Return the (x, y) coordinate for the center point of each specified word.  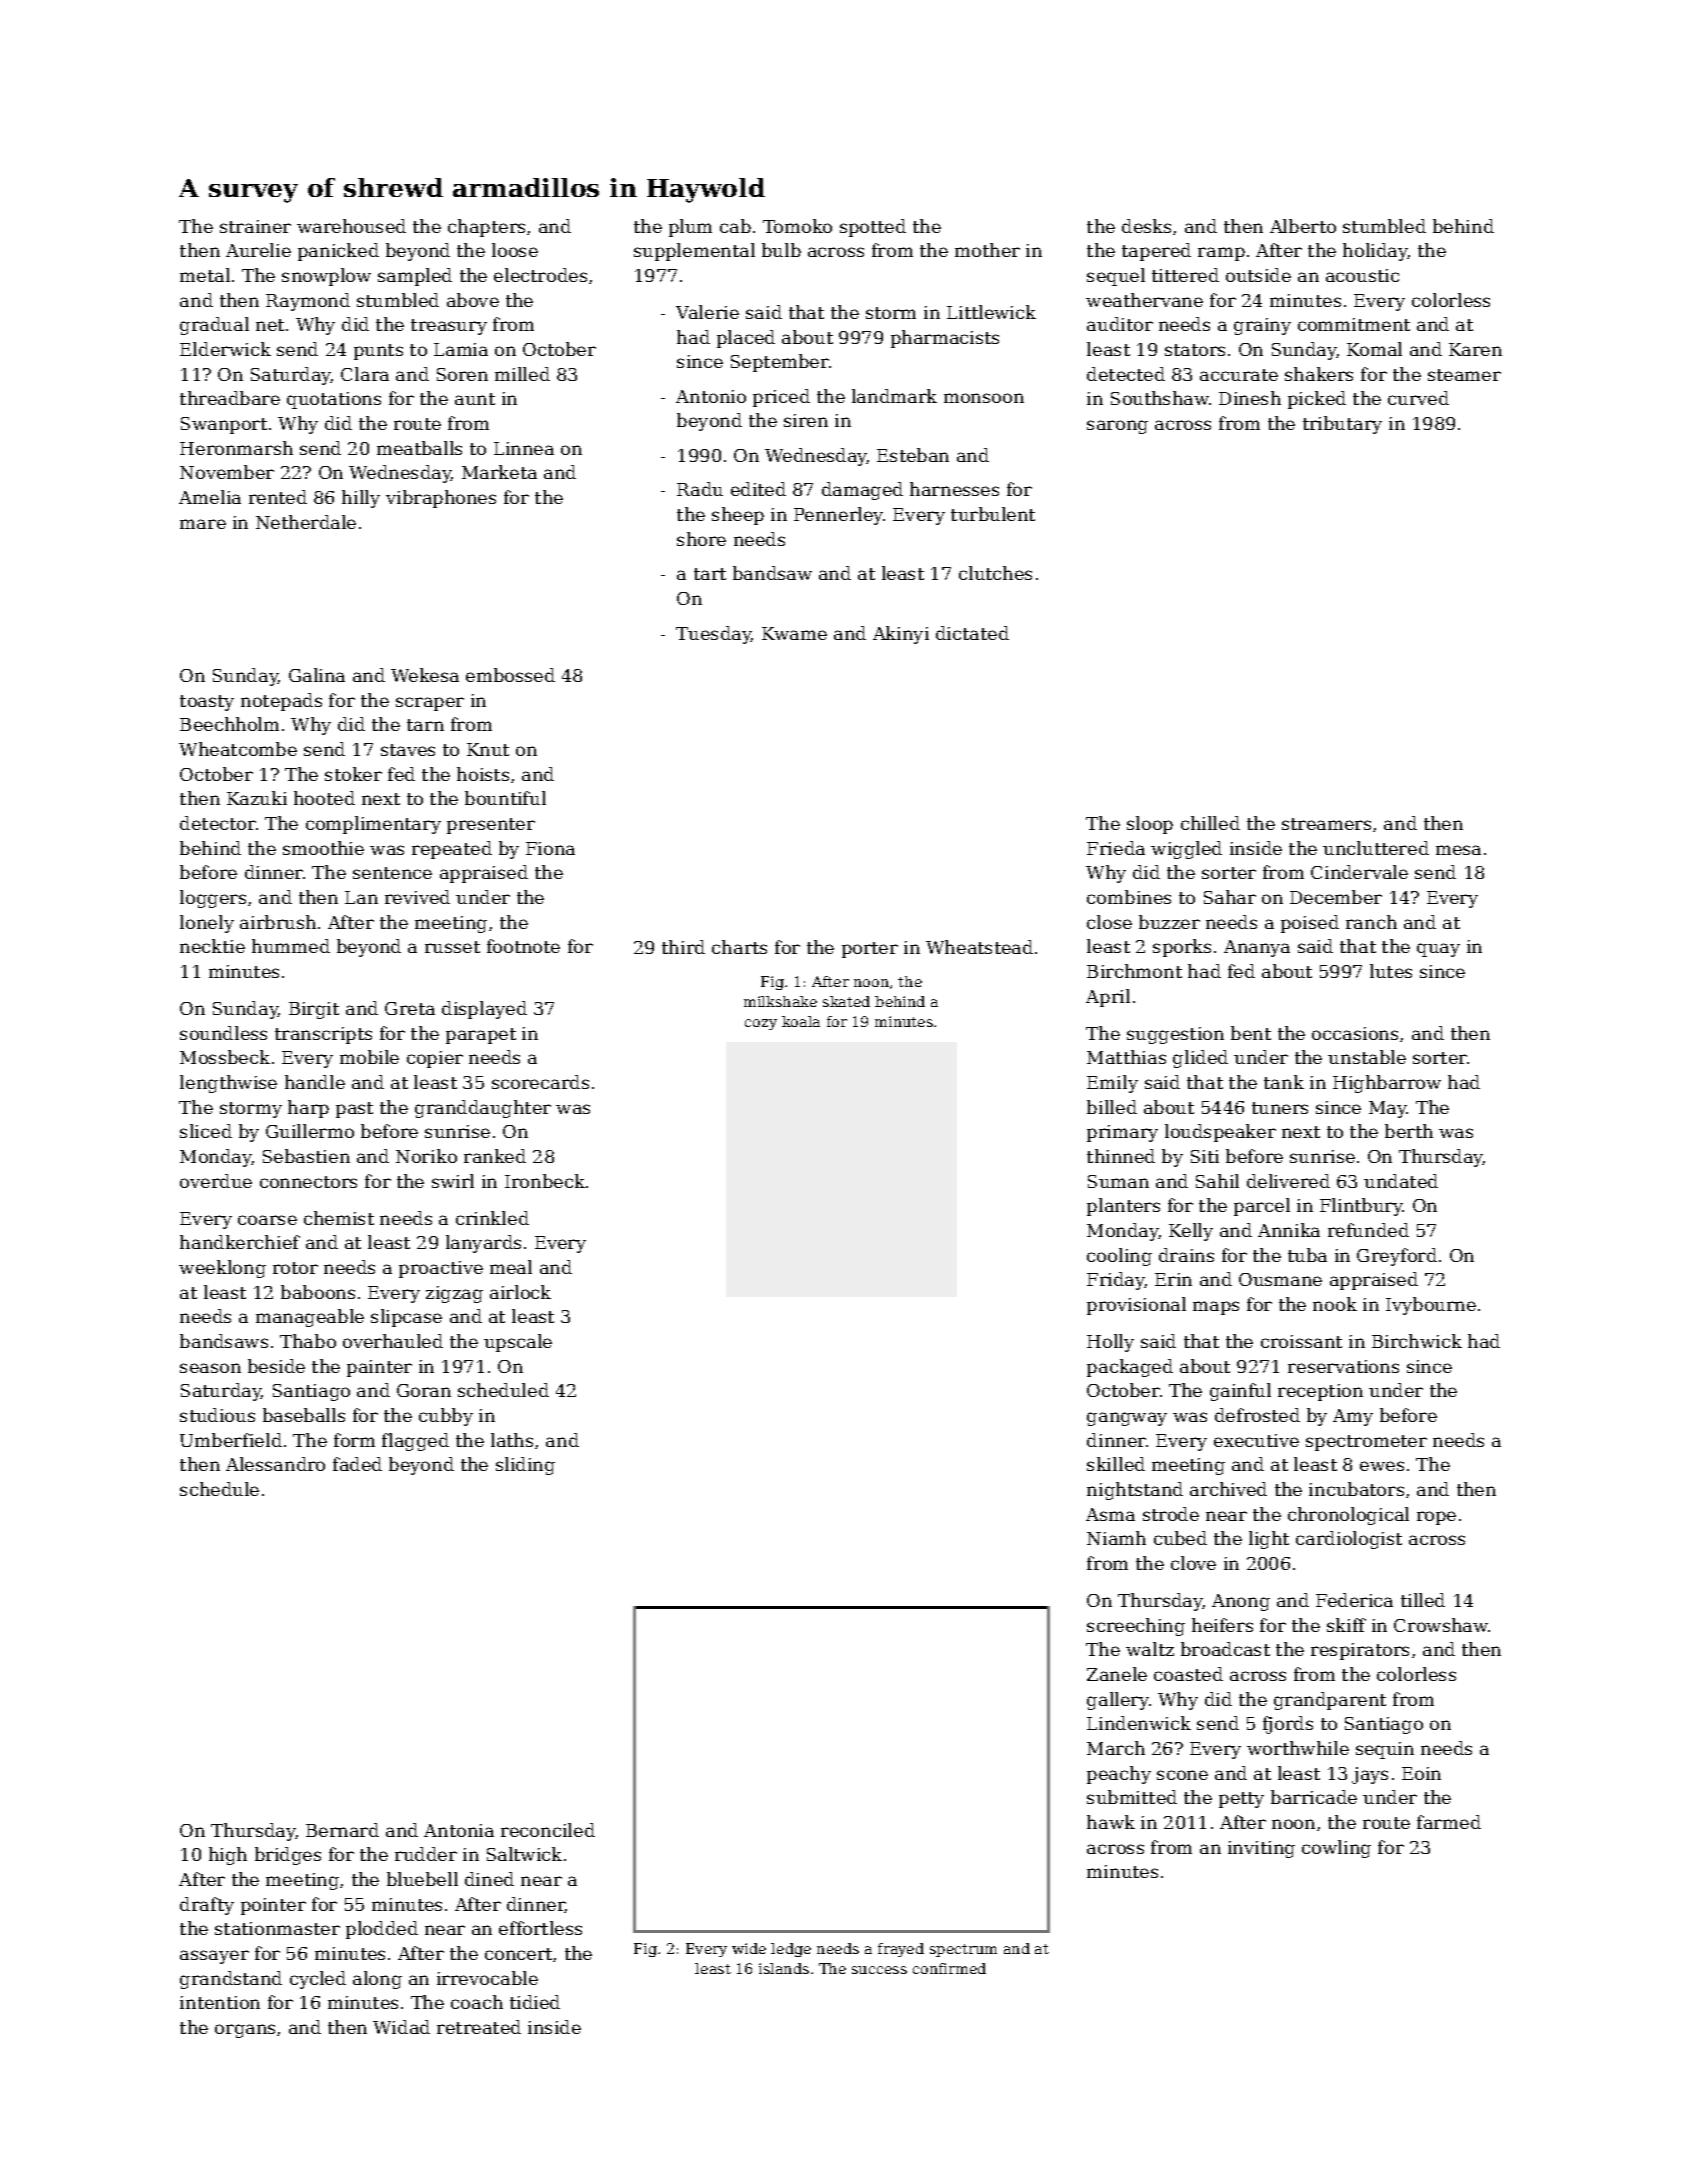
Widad (401, 2027)
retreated (479, 2027)
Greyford (1397, 1257)
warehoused (351, 226)
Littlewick (991, 312)
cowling (1336, 1849)
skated (846, 1001)
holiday (1375, 252)
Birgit (314, 1010)
